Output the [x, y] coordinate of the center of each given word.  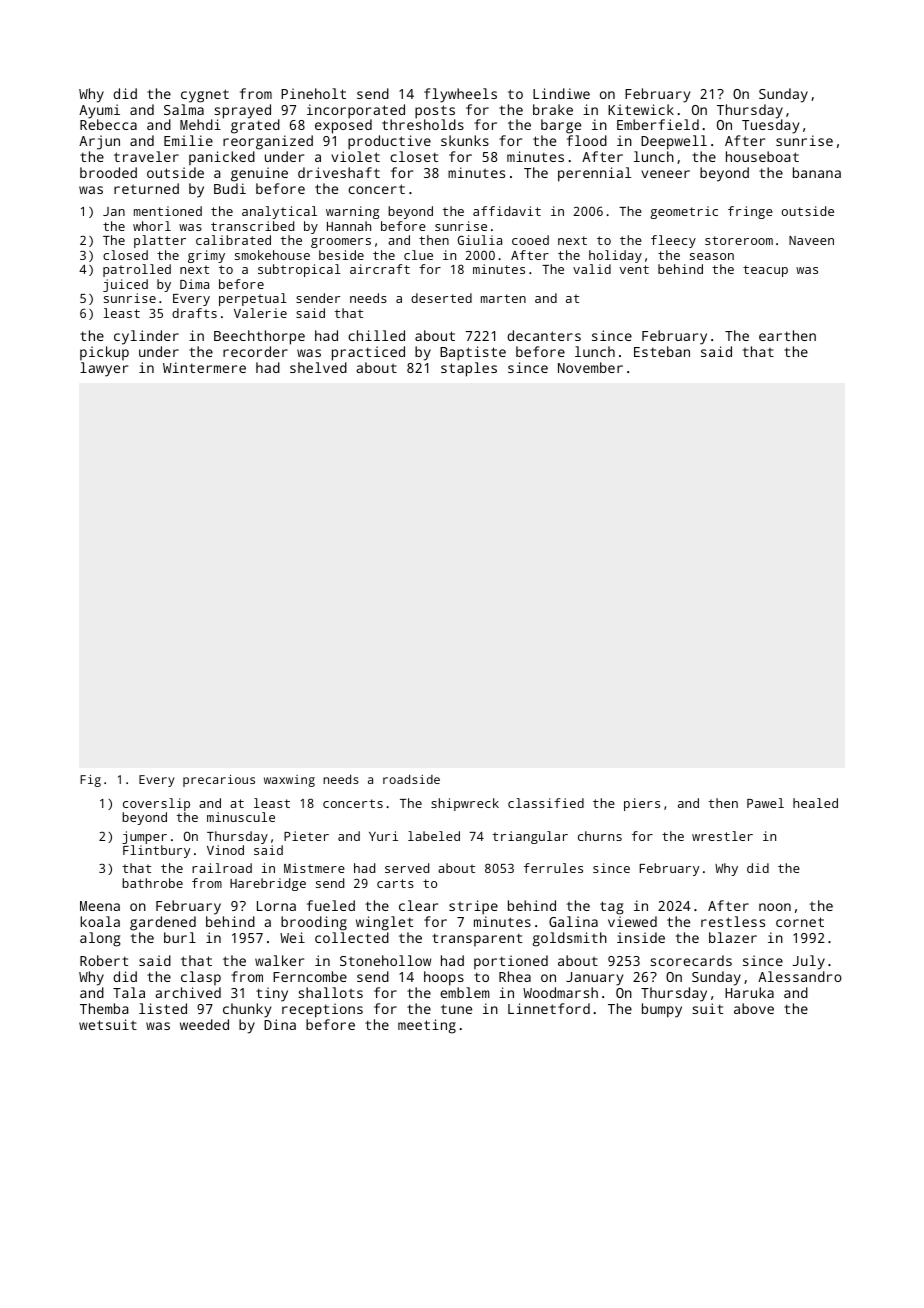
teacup [765, 271]
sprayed [242, 111]
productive [389, 142]
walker [279, 960]
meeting [427, 1026]
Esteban [662, 351]
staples [469, 369]
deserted [441, 298]
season [712, 256]
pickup [104, 353]
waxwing [289, 781]
